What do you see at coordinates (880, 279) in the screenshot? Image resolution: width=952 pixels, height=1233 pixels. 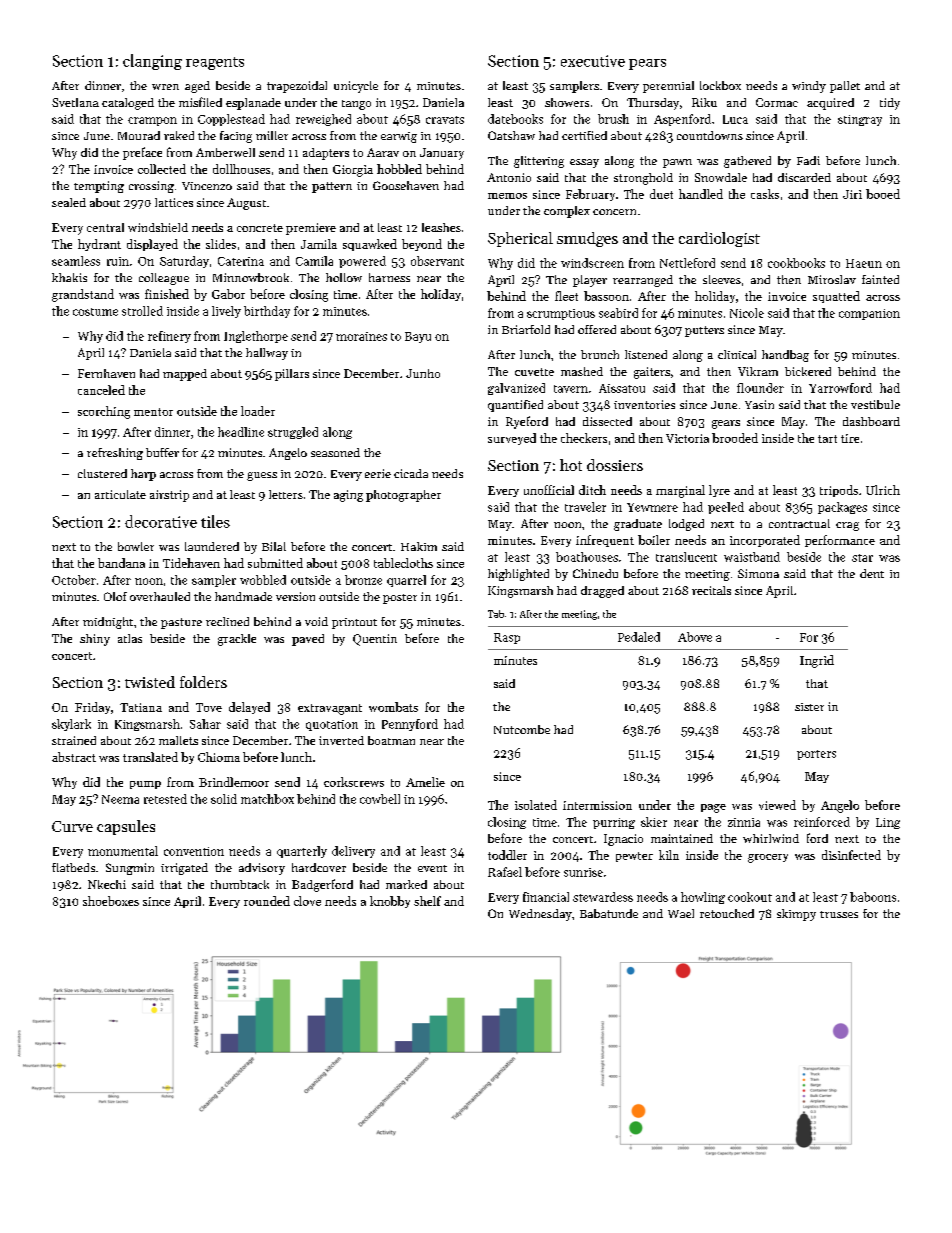 I see `fainted` at bounding box center [880, 279].
